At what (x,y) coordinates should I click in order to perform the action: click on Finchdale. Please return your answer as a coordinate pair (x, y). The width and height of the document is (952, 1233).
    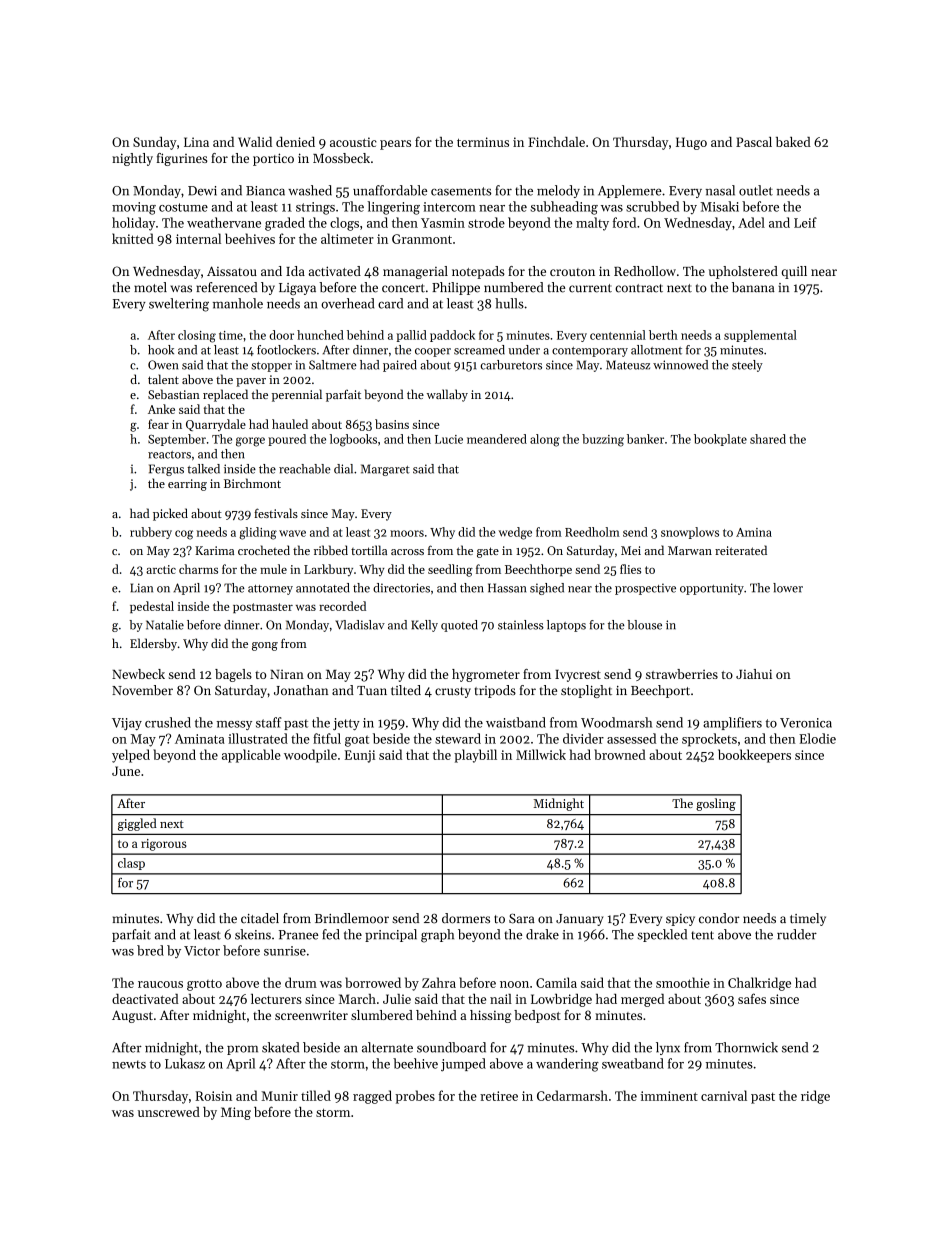
    Looking at the image, I should click on (556, 142).
